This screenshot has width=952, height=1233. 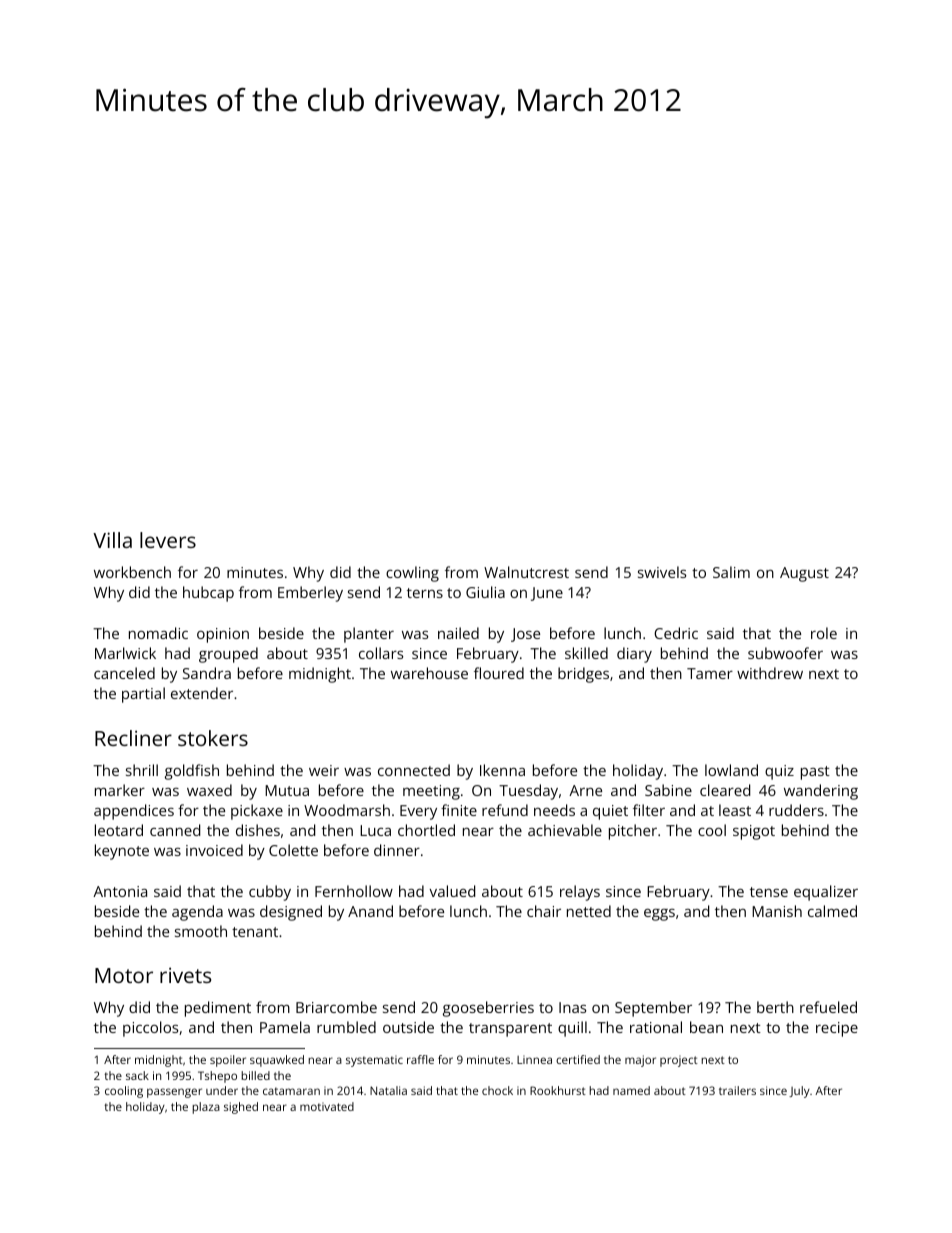 What do you see at coordinates (633, 832) in the screenshot?
I see `pitcher` at bounding box center [633, 832].
